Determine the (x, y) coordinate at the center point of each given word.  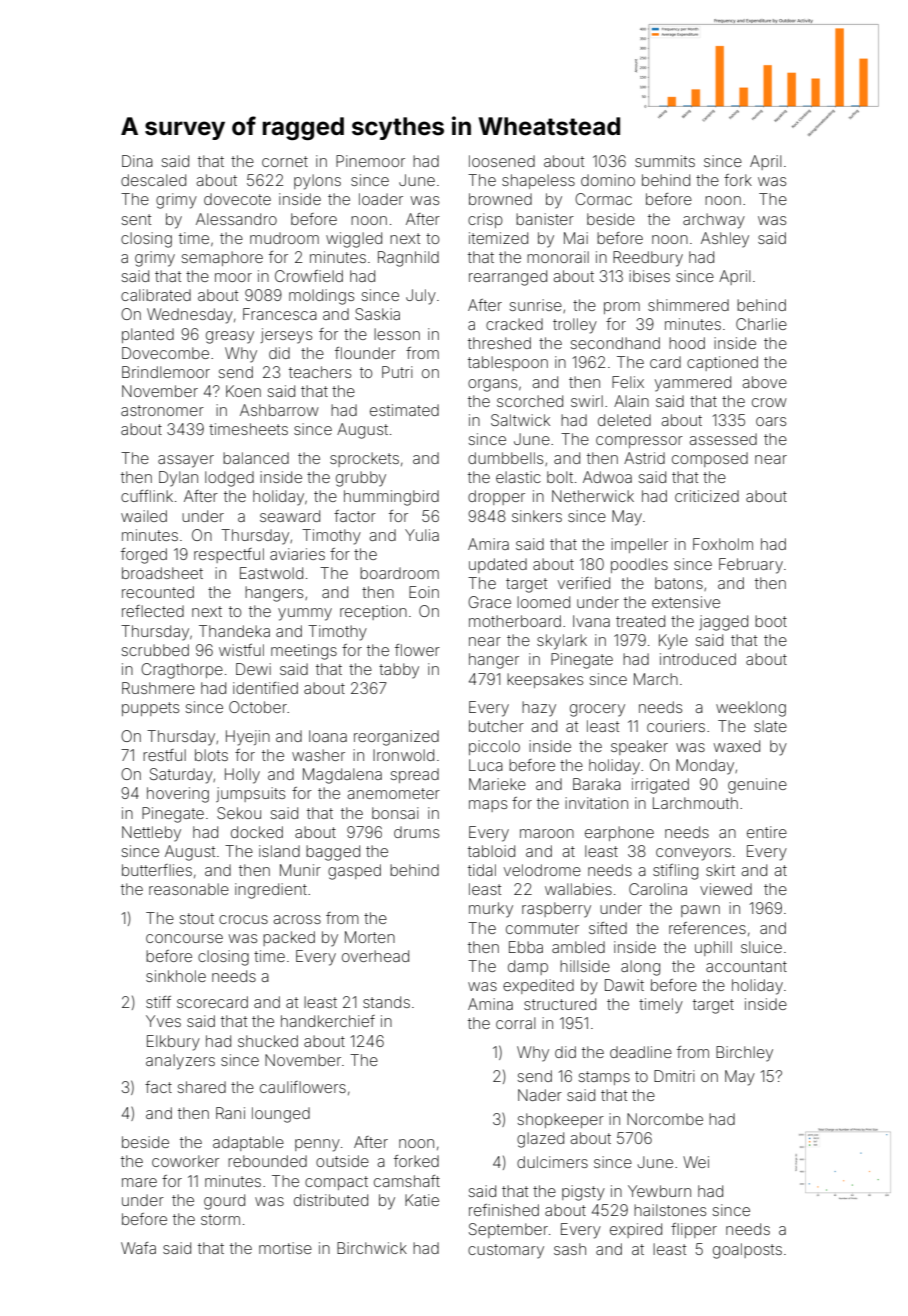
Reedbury (648, 259)
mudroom (284, 238)
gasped (354, 872)
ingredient (271, 891)
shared (202, 1087)
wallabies (578, 889)
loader (381, 199)
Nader (540, 1095)
